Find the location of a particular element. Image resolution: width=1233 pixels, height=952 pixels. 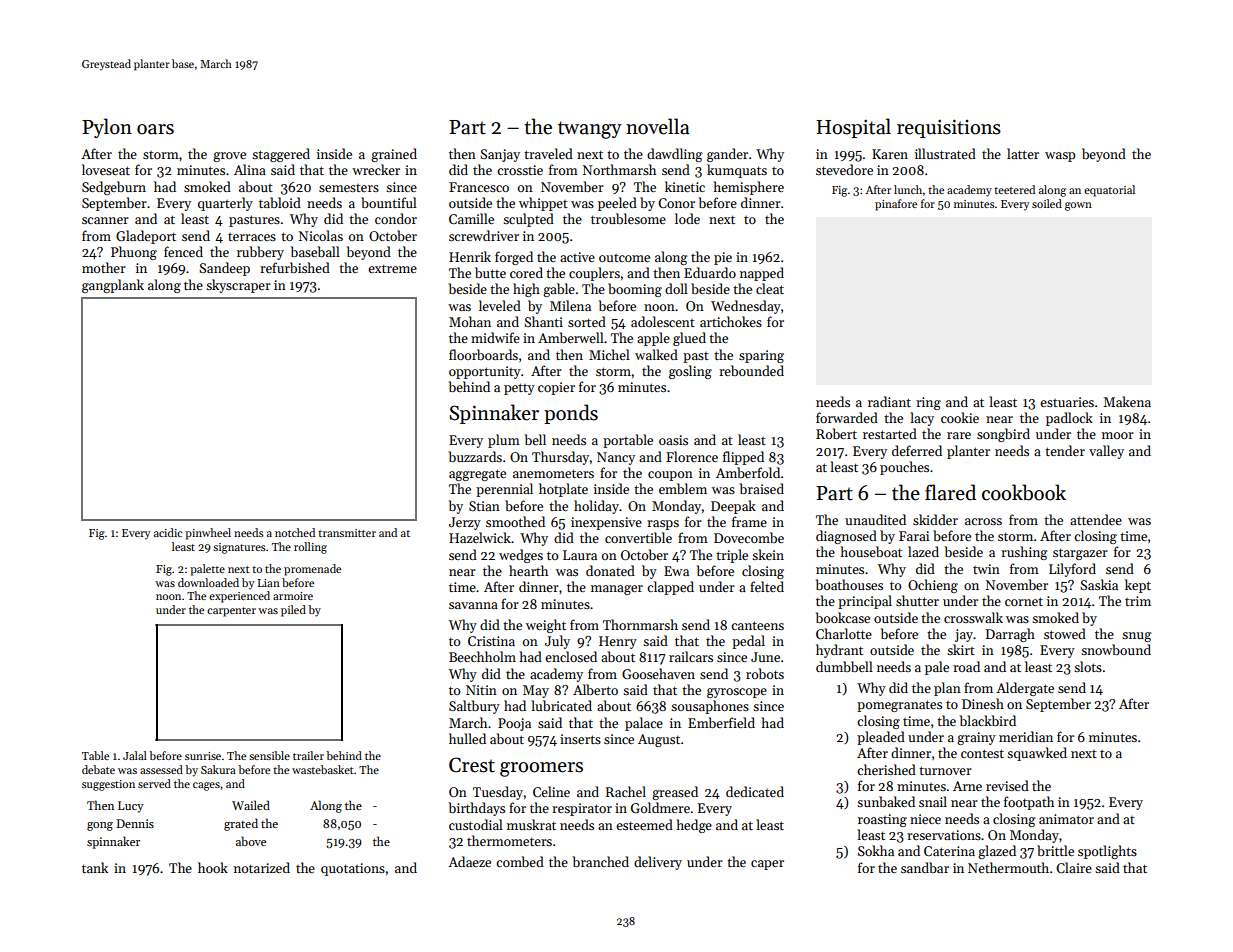

restarted is located at coordinates (890, 433).
